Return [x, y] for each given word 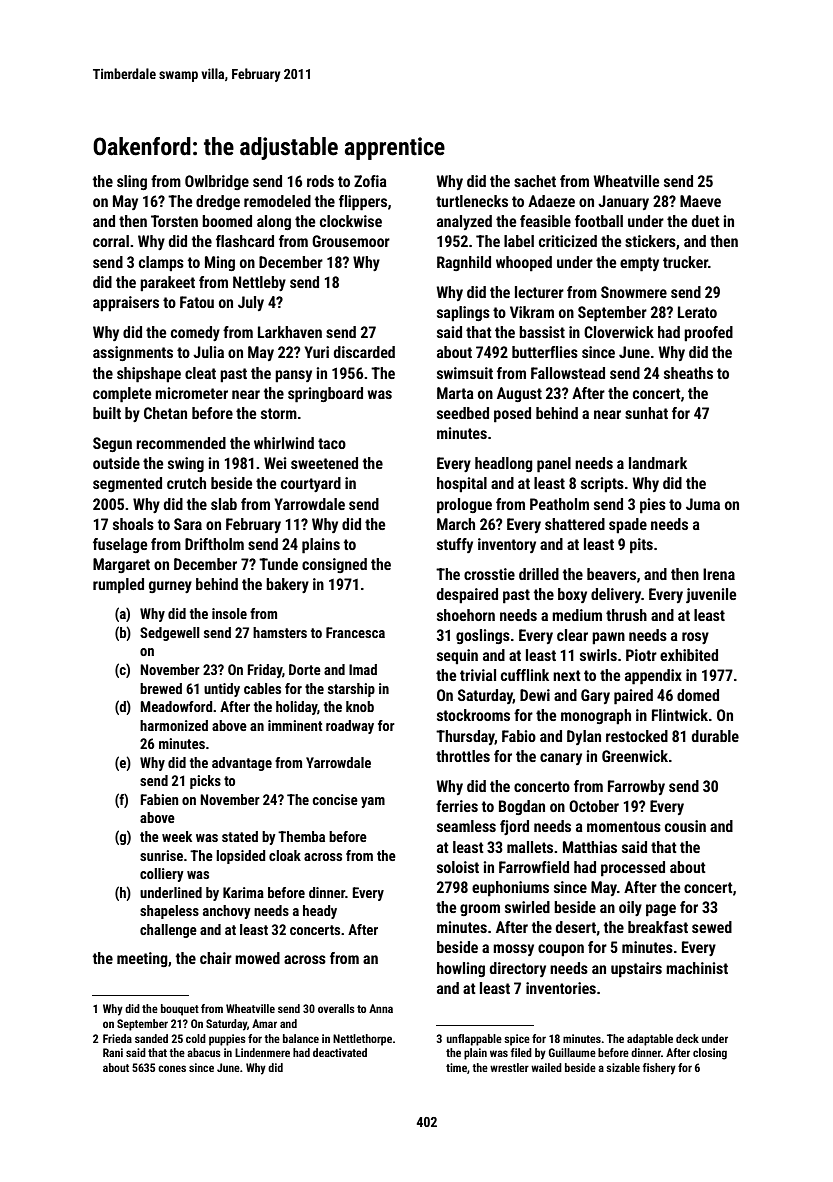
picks [205, 782]
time [456, 1067]
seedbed [463, 413]
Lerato [697, 312]
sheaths [688, 373]
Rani [113, 1052]
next [567, 675]
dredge [218, 202]
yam [373, 802]
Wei [275, 463]
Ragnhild [464, 263]
